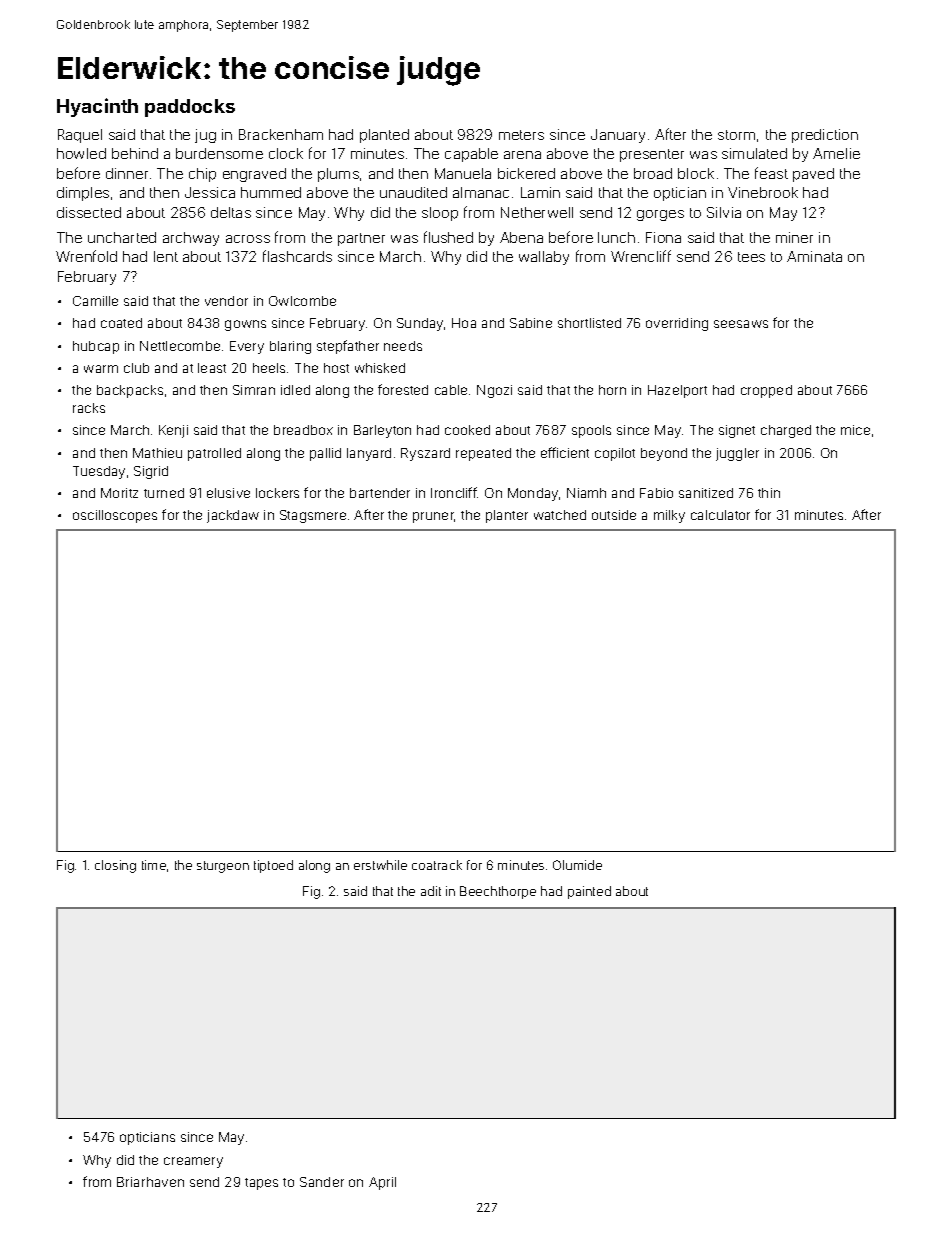 The height and width of the page is (1233, 952). What do you see at coordinates (382, 1183) in the page?
I see `April` at bounding box center [382, 1183].
